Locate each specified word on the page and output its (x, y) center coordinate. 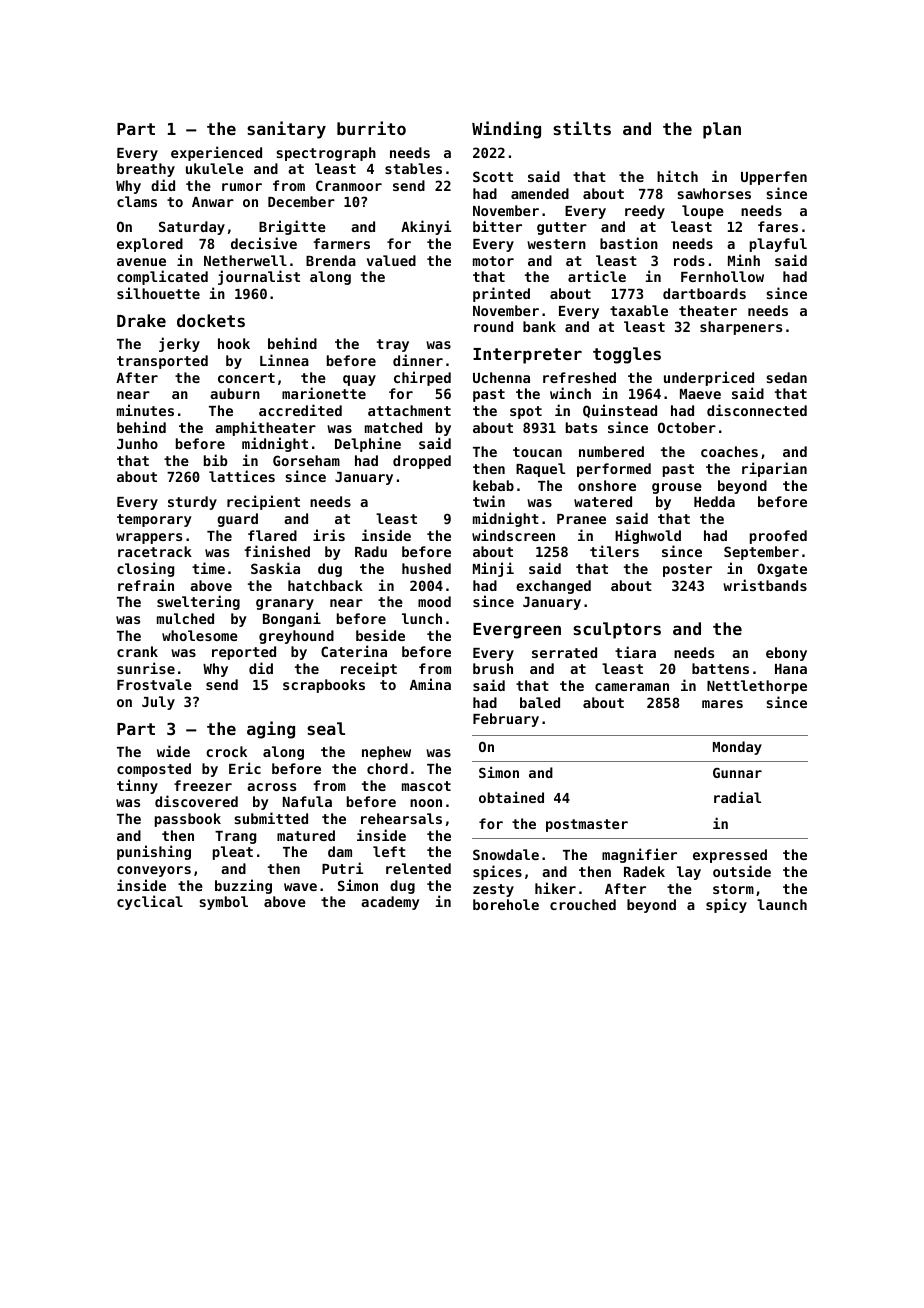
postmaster (587, 825)
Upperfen (774, 178)
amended (540, 193)
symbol (223, 903)
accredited (300, 410)
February (506, 720)
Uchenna (501, 377)
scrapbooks (324, 686)
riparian (774, 469)
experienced (216, 153)
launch (782, 904)
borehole (506, 904)
